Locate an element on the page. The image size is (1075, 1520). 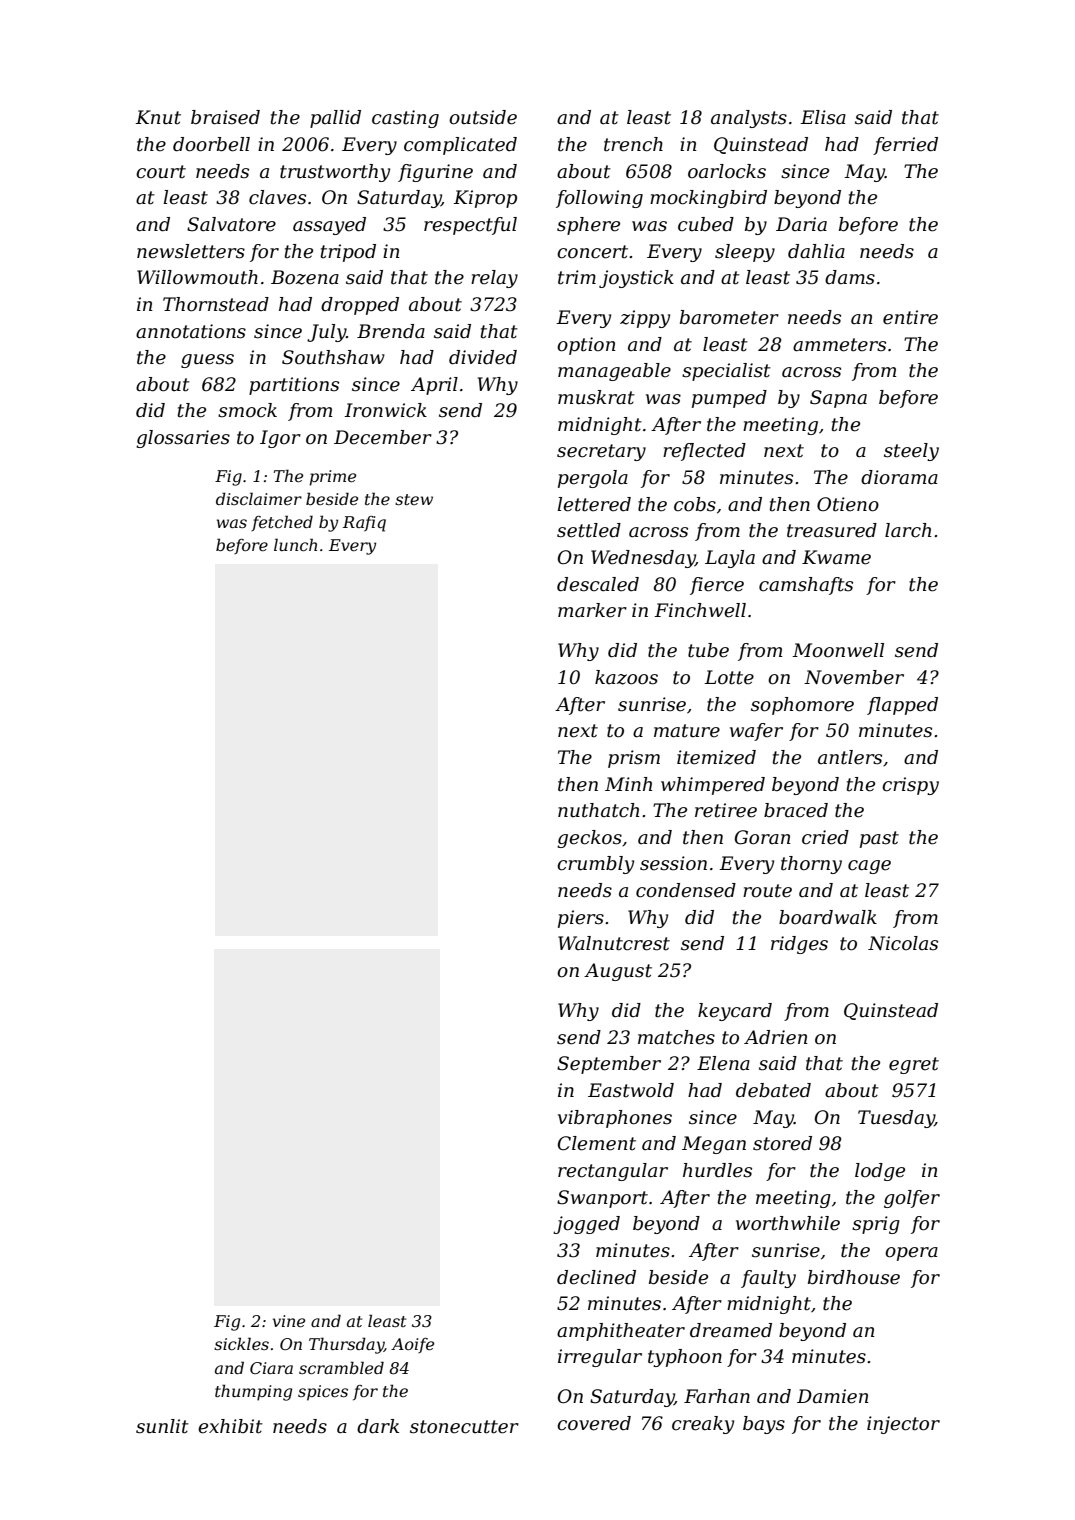
piers is located at coordinates (581, 919).
